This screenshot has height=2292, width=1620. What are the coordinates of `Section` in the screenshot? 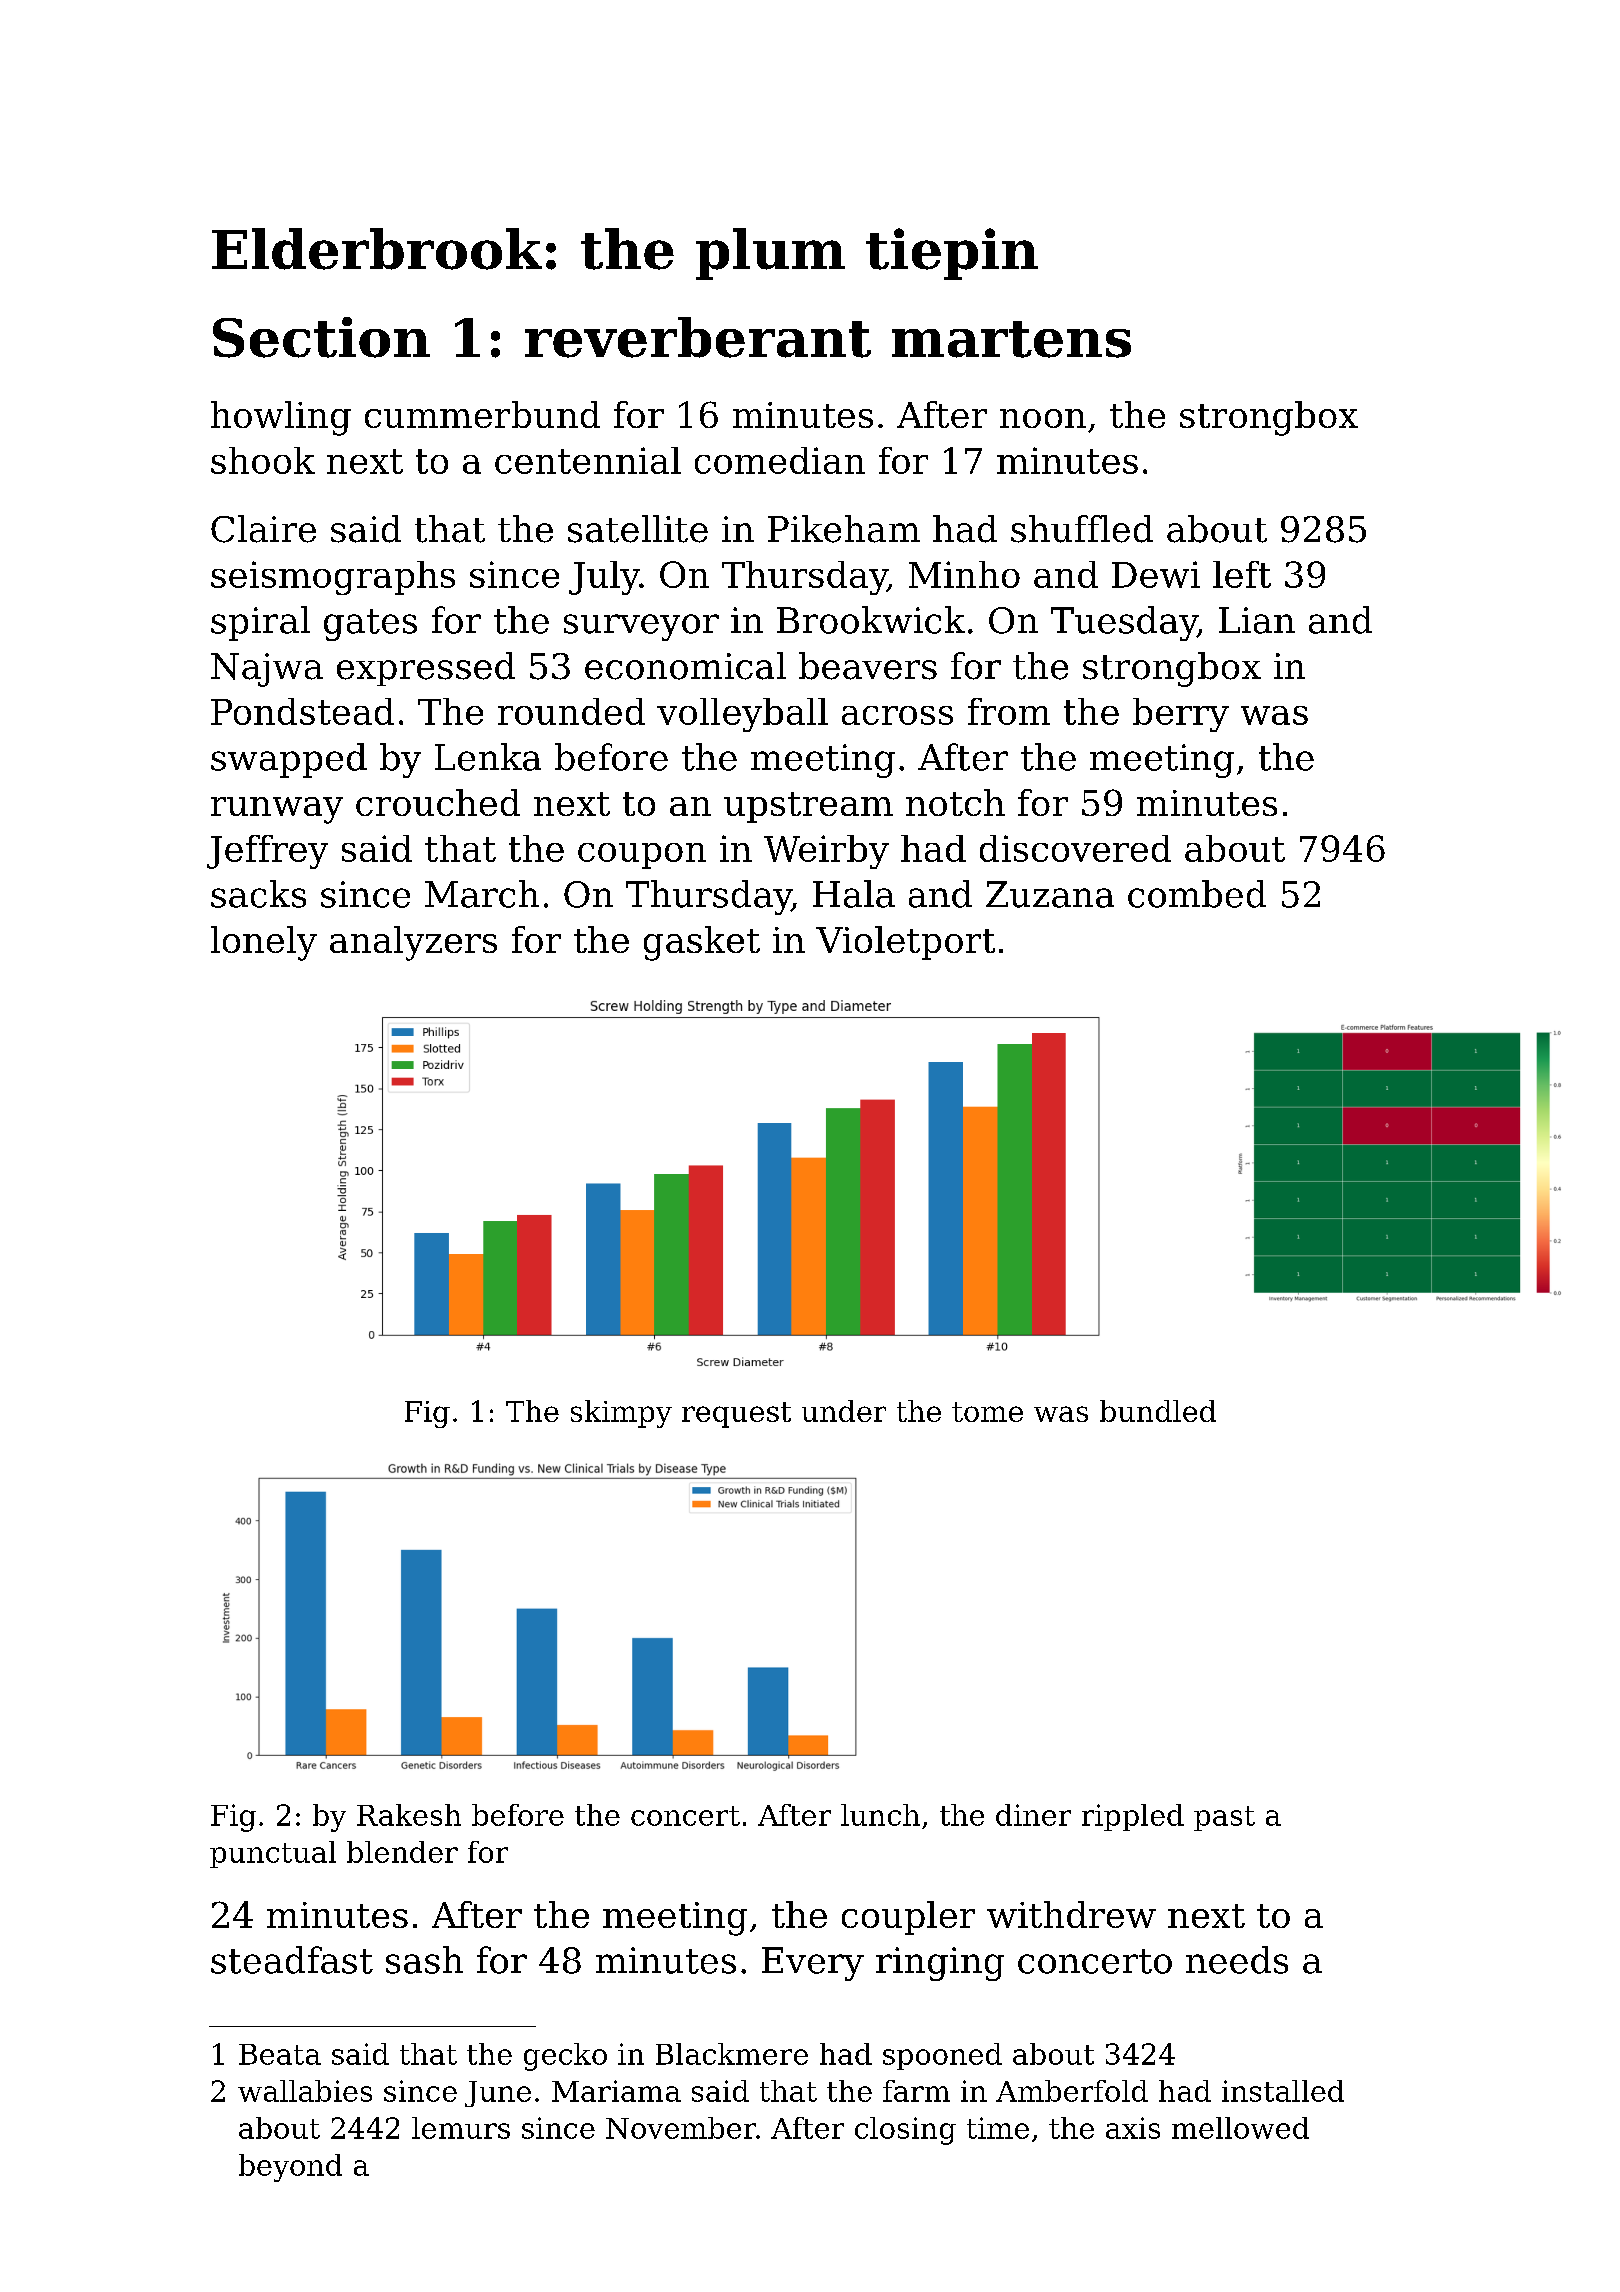 It's located at (321, 337).
